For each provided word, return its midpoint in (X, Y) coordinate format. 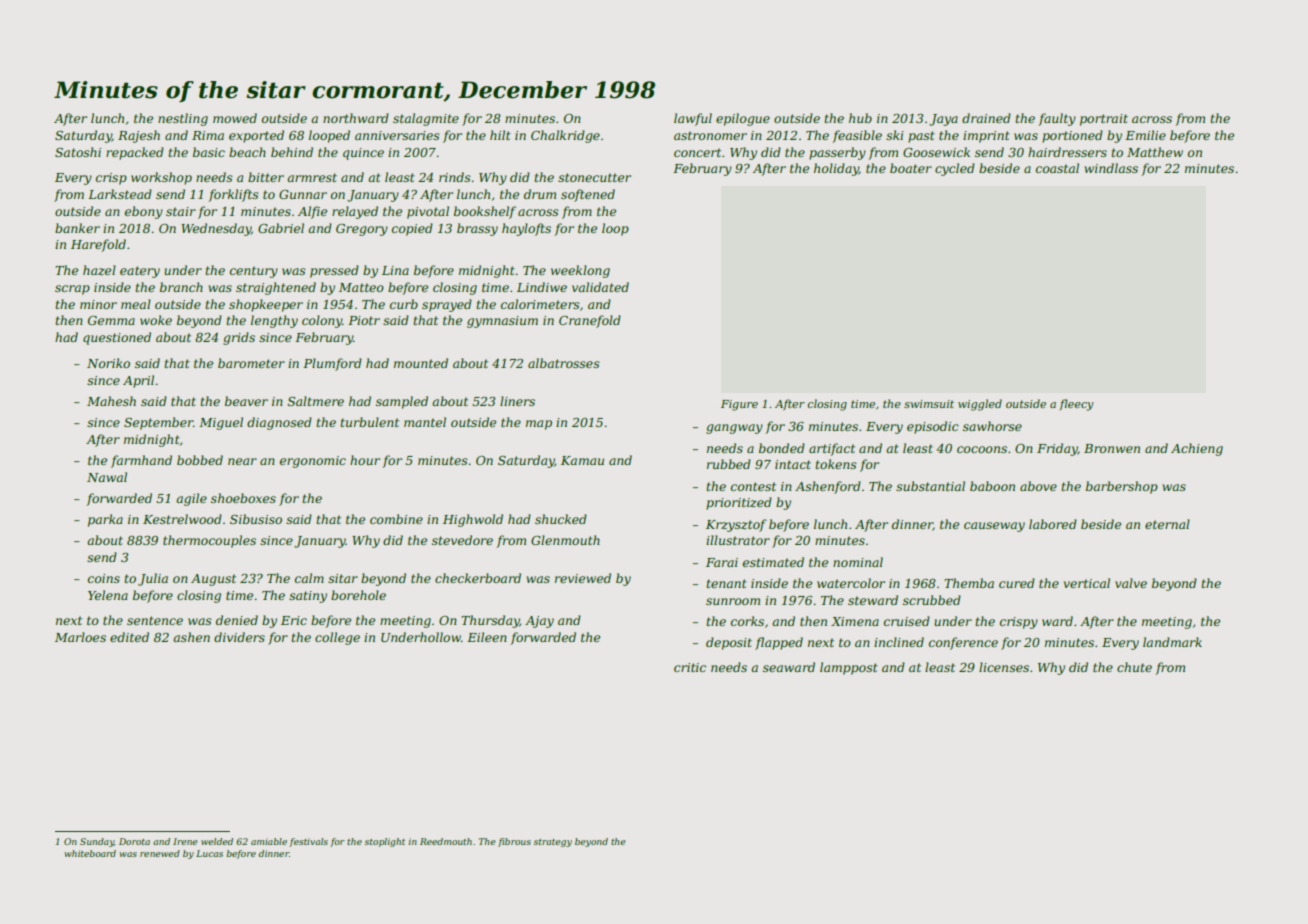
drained (986, 118)
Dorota (134, 841)
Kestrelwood (182, 519)
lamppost (849, 668)
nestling (183, 119)
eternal (1167, 524)
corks (747, 621)
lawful (693, 119)
